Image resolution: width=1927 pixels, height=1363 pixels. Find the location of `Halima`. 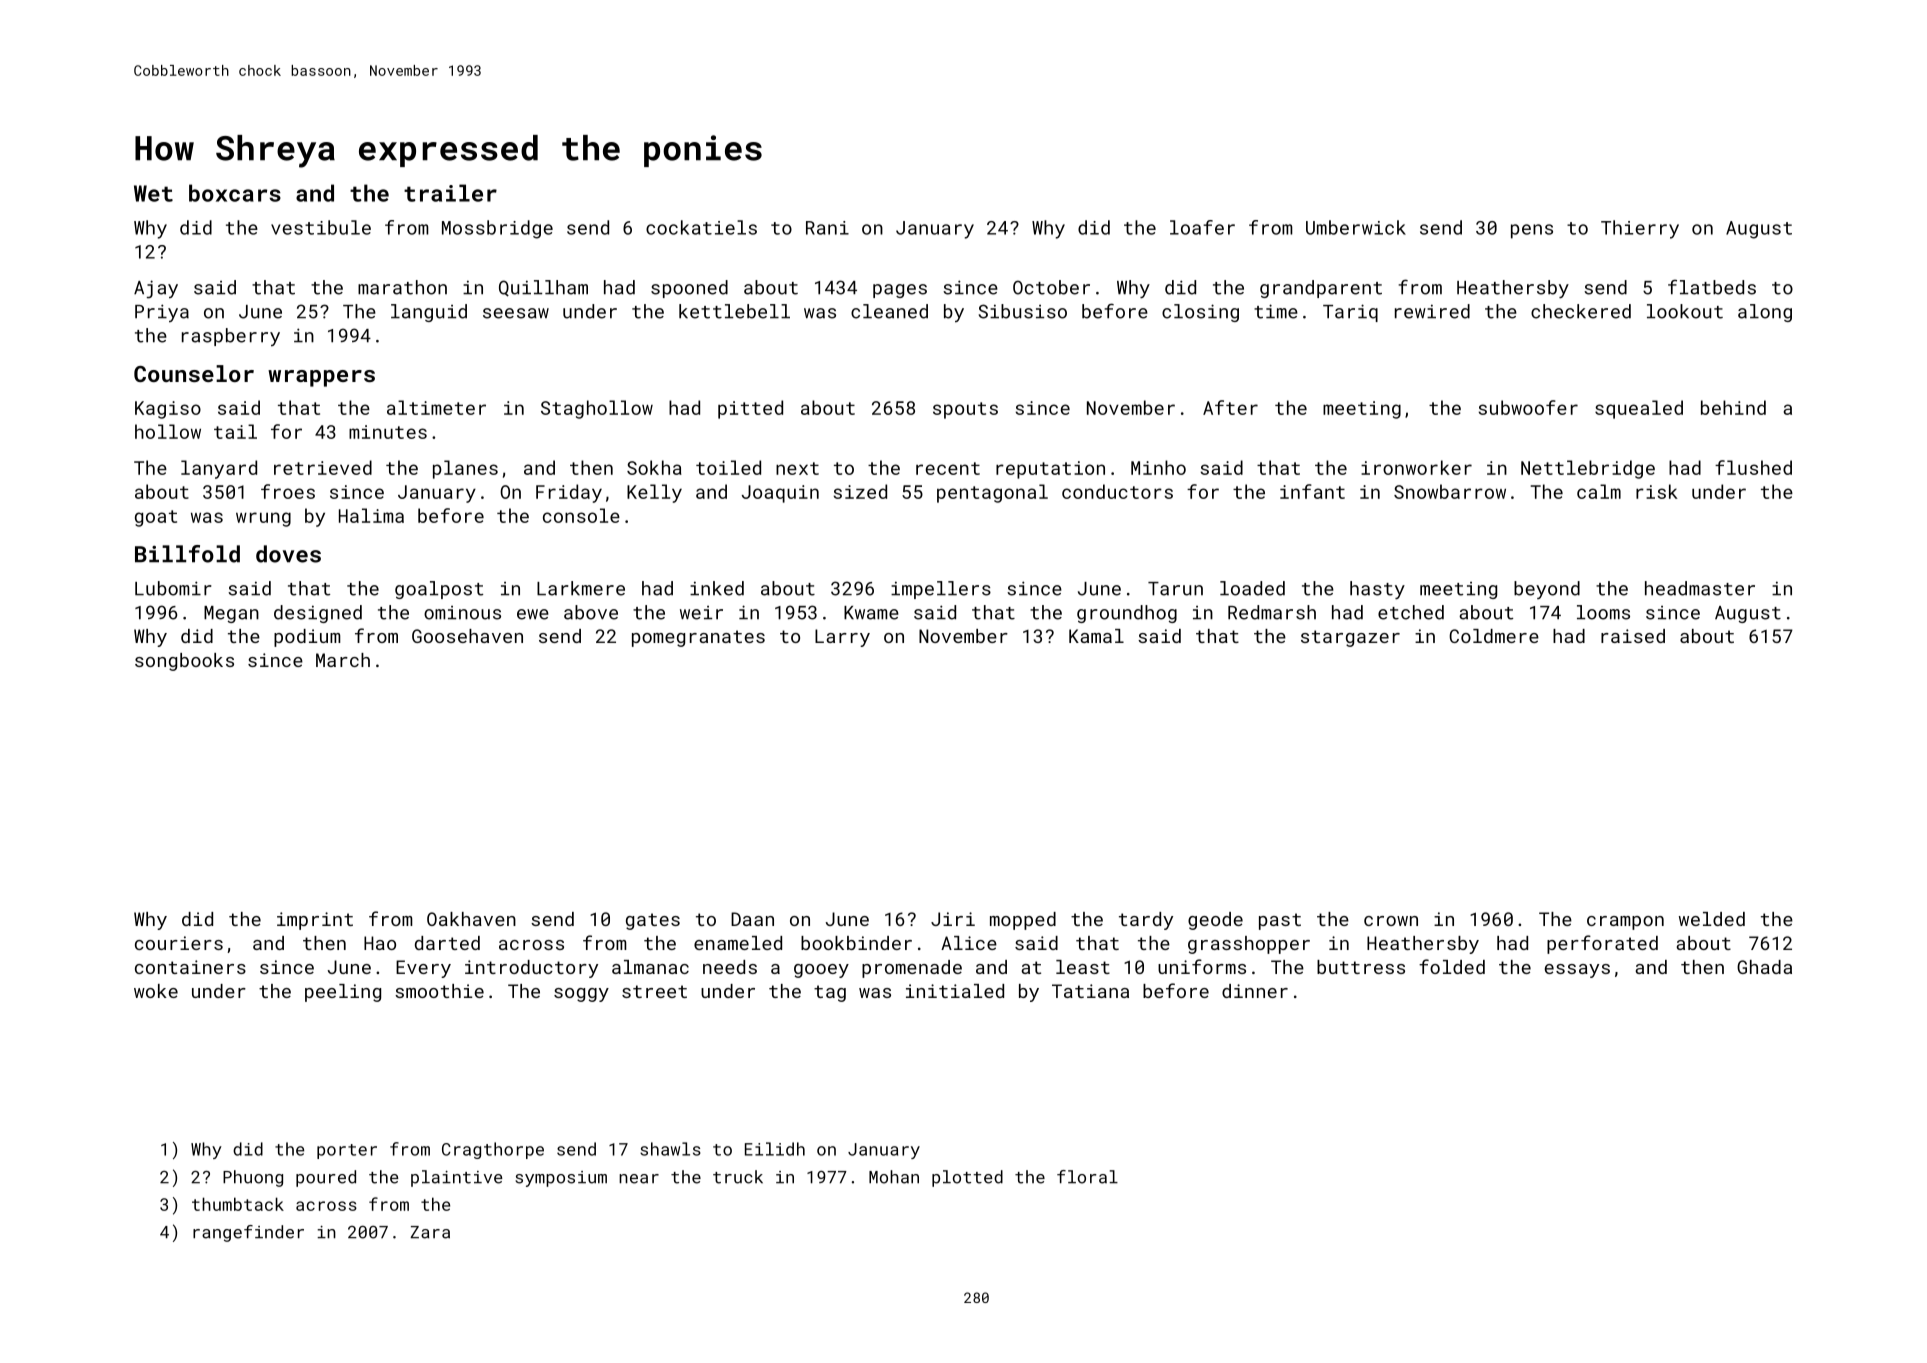

Halima is located at coordinates (371, 515).
